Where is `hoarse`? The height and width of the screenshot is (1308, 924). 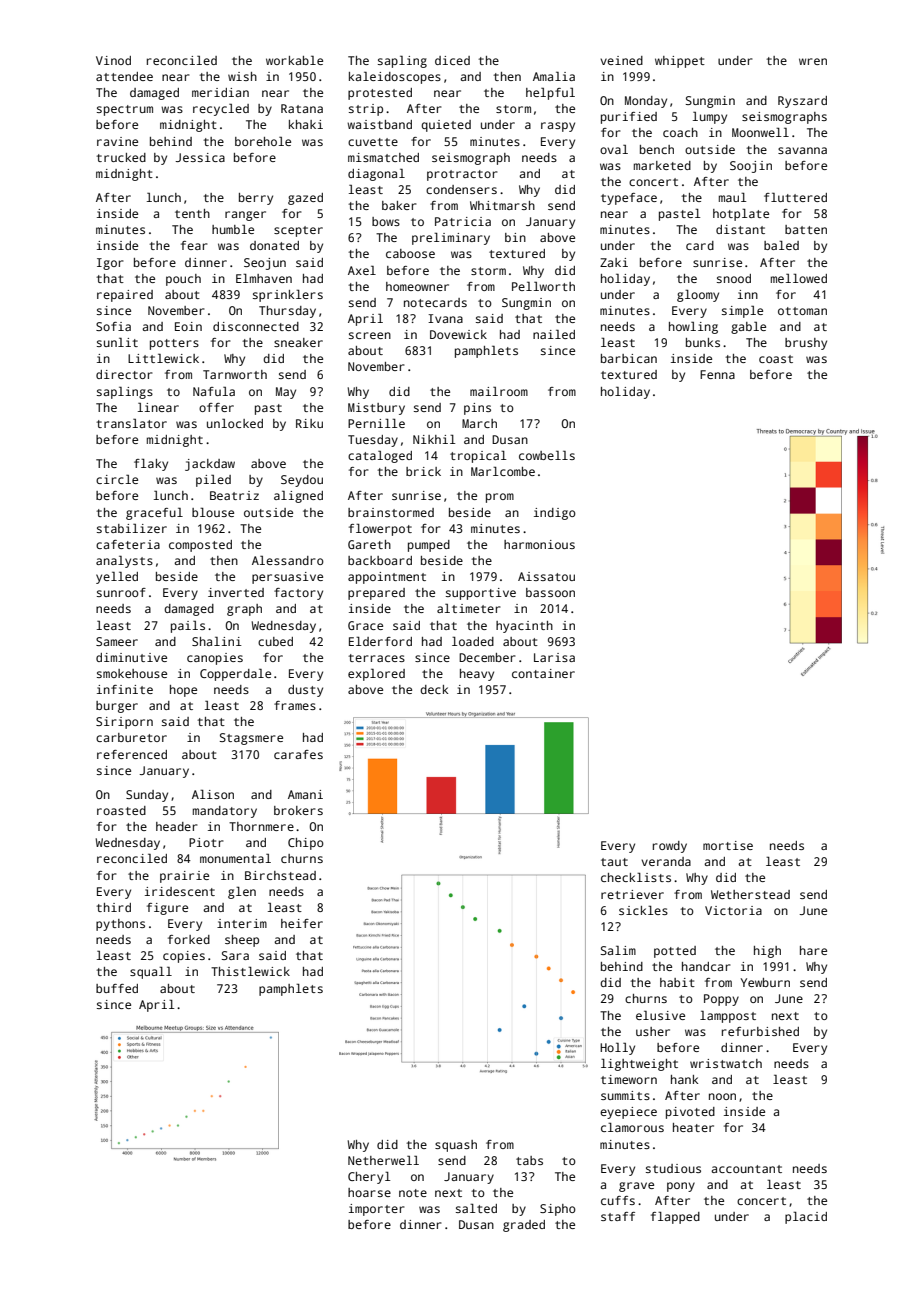 hoarse is located at coordinates (369, 1192).
